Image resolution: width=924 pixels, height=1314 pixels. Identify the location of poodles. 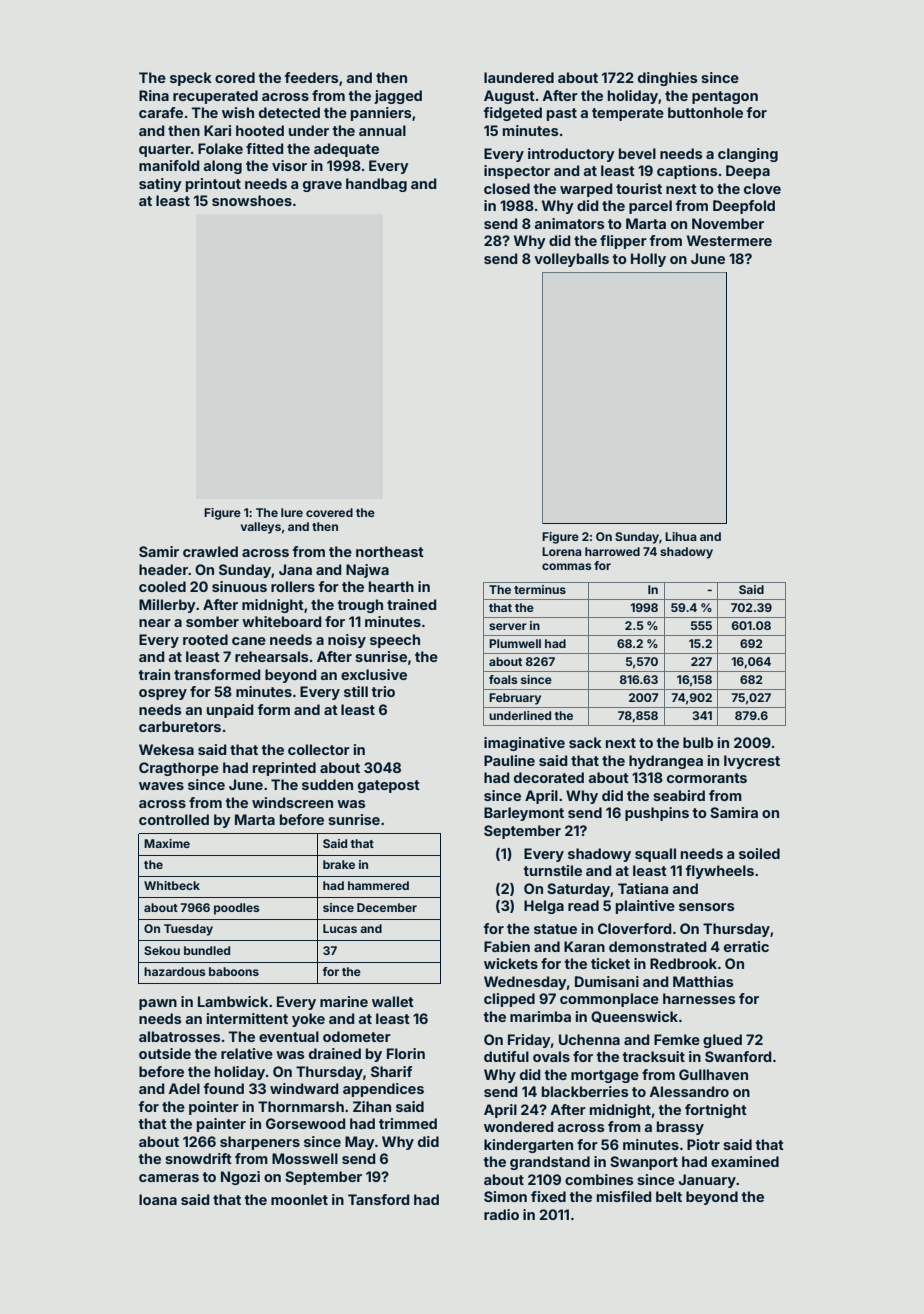
(236, 909).
